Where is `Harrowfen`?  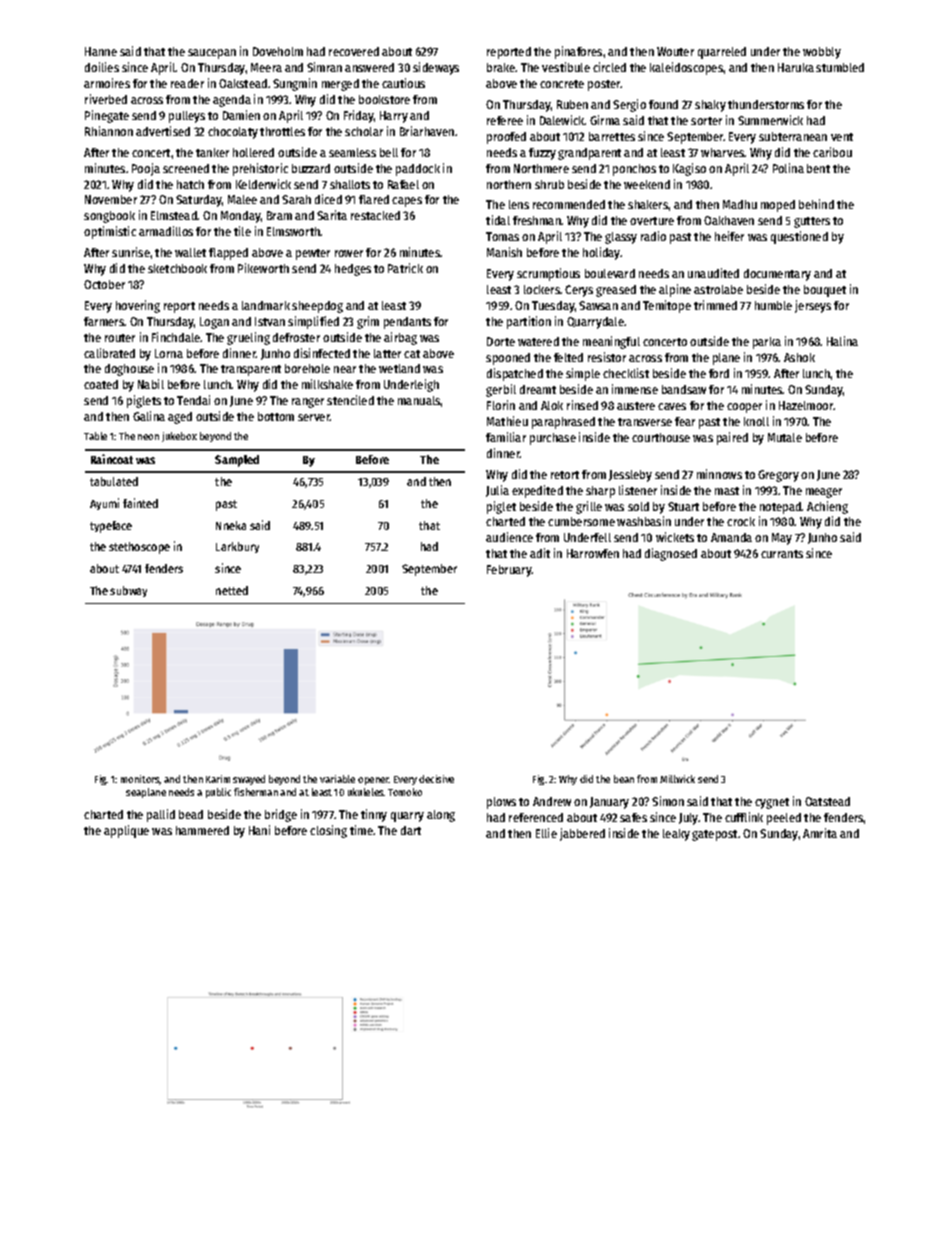
Harrowfen is located at coordinates (593, 553).
